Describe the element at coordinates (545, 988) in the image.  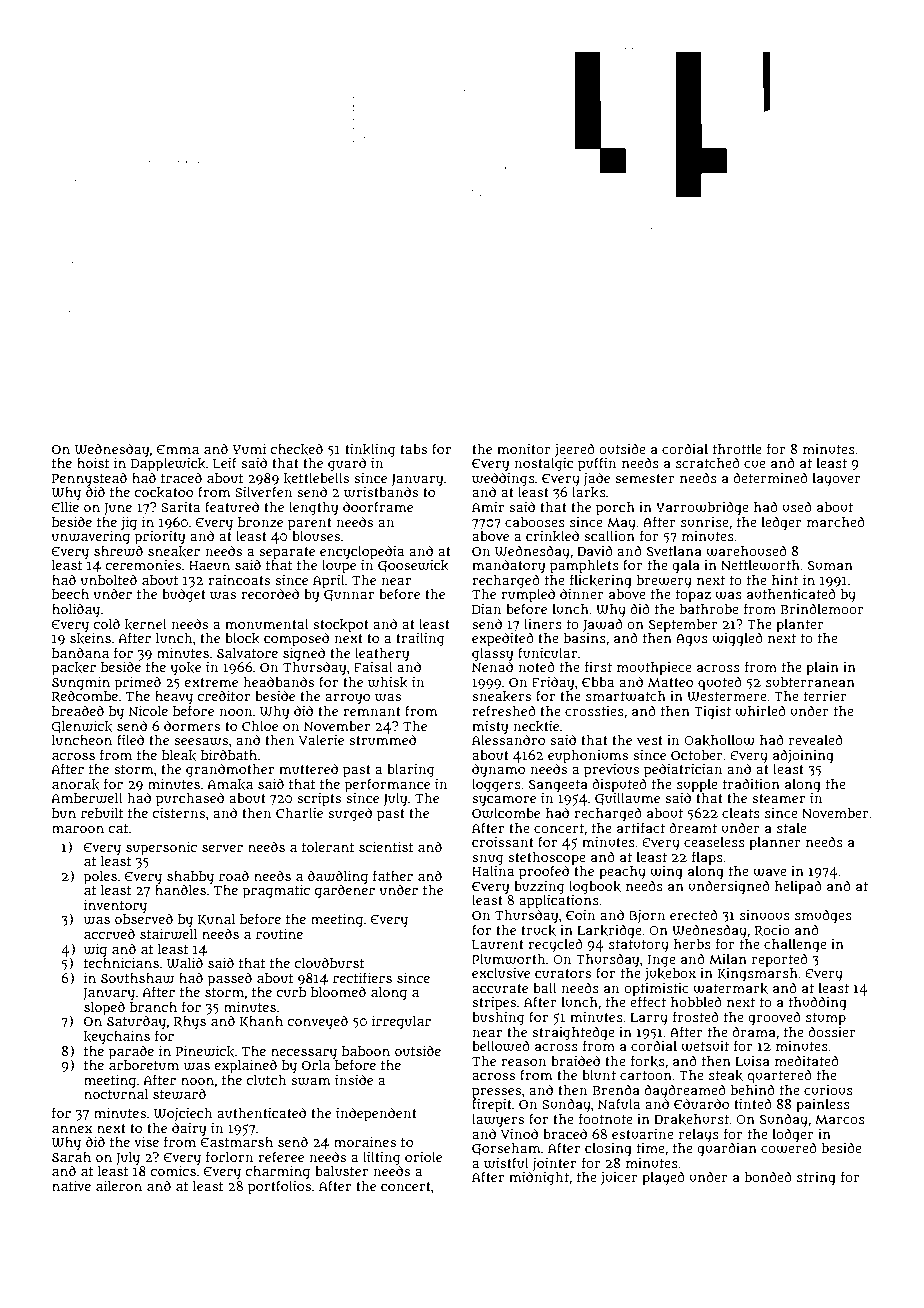
I see `ball` at that location.
